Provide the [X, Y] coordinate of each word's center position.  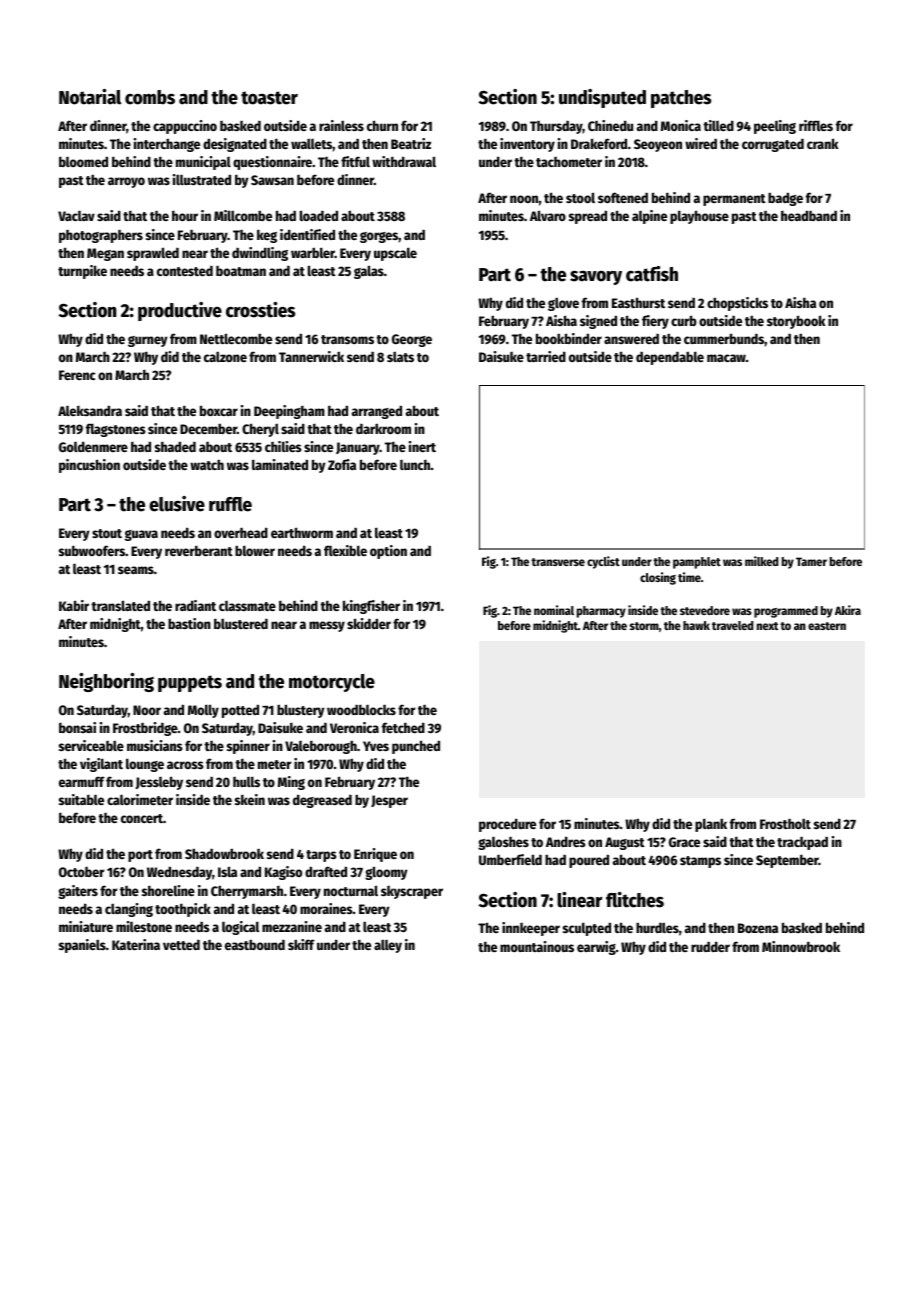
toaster [269, 98]
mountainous [537, 946]
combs [150, 97]
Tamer [811, 561]
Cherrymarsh [247, 892]
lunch [415, 465]
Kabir [74, 605]
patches [681, 99]
